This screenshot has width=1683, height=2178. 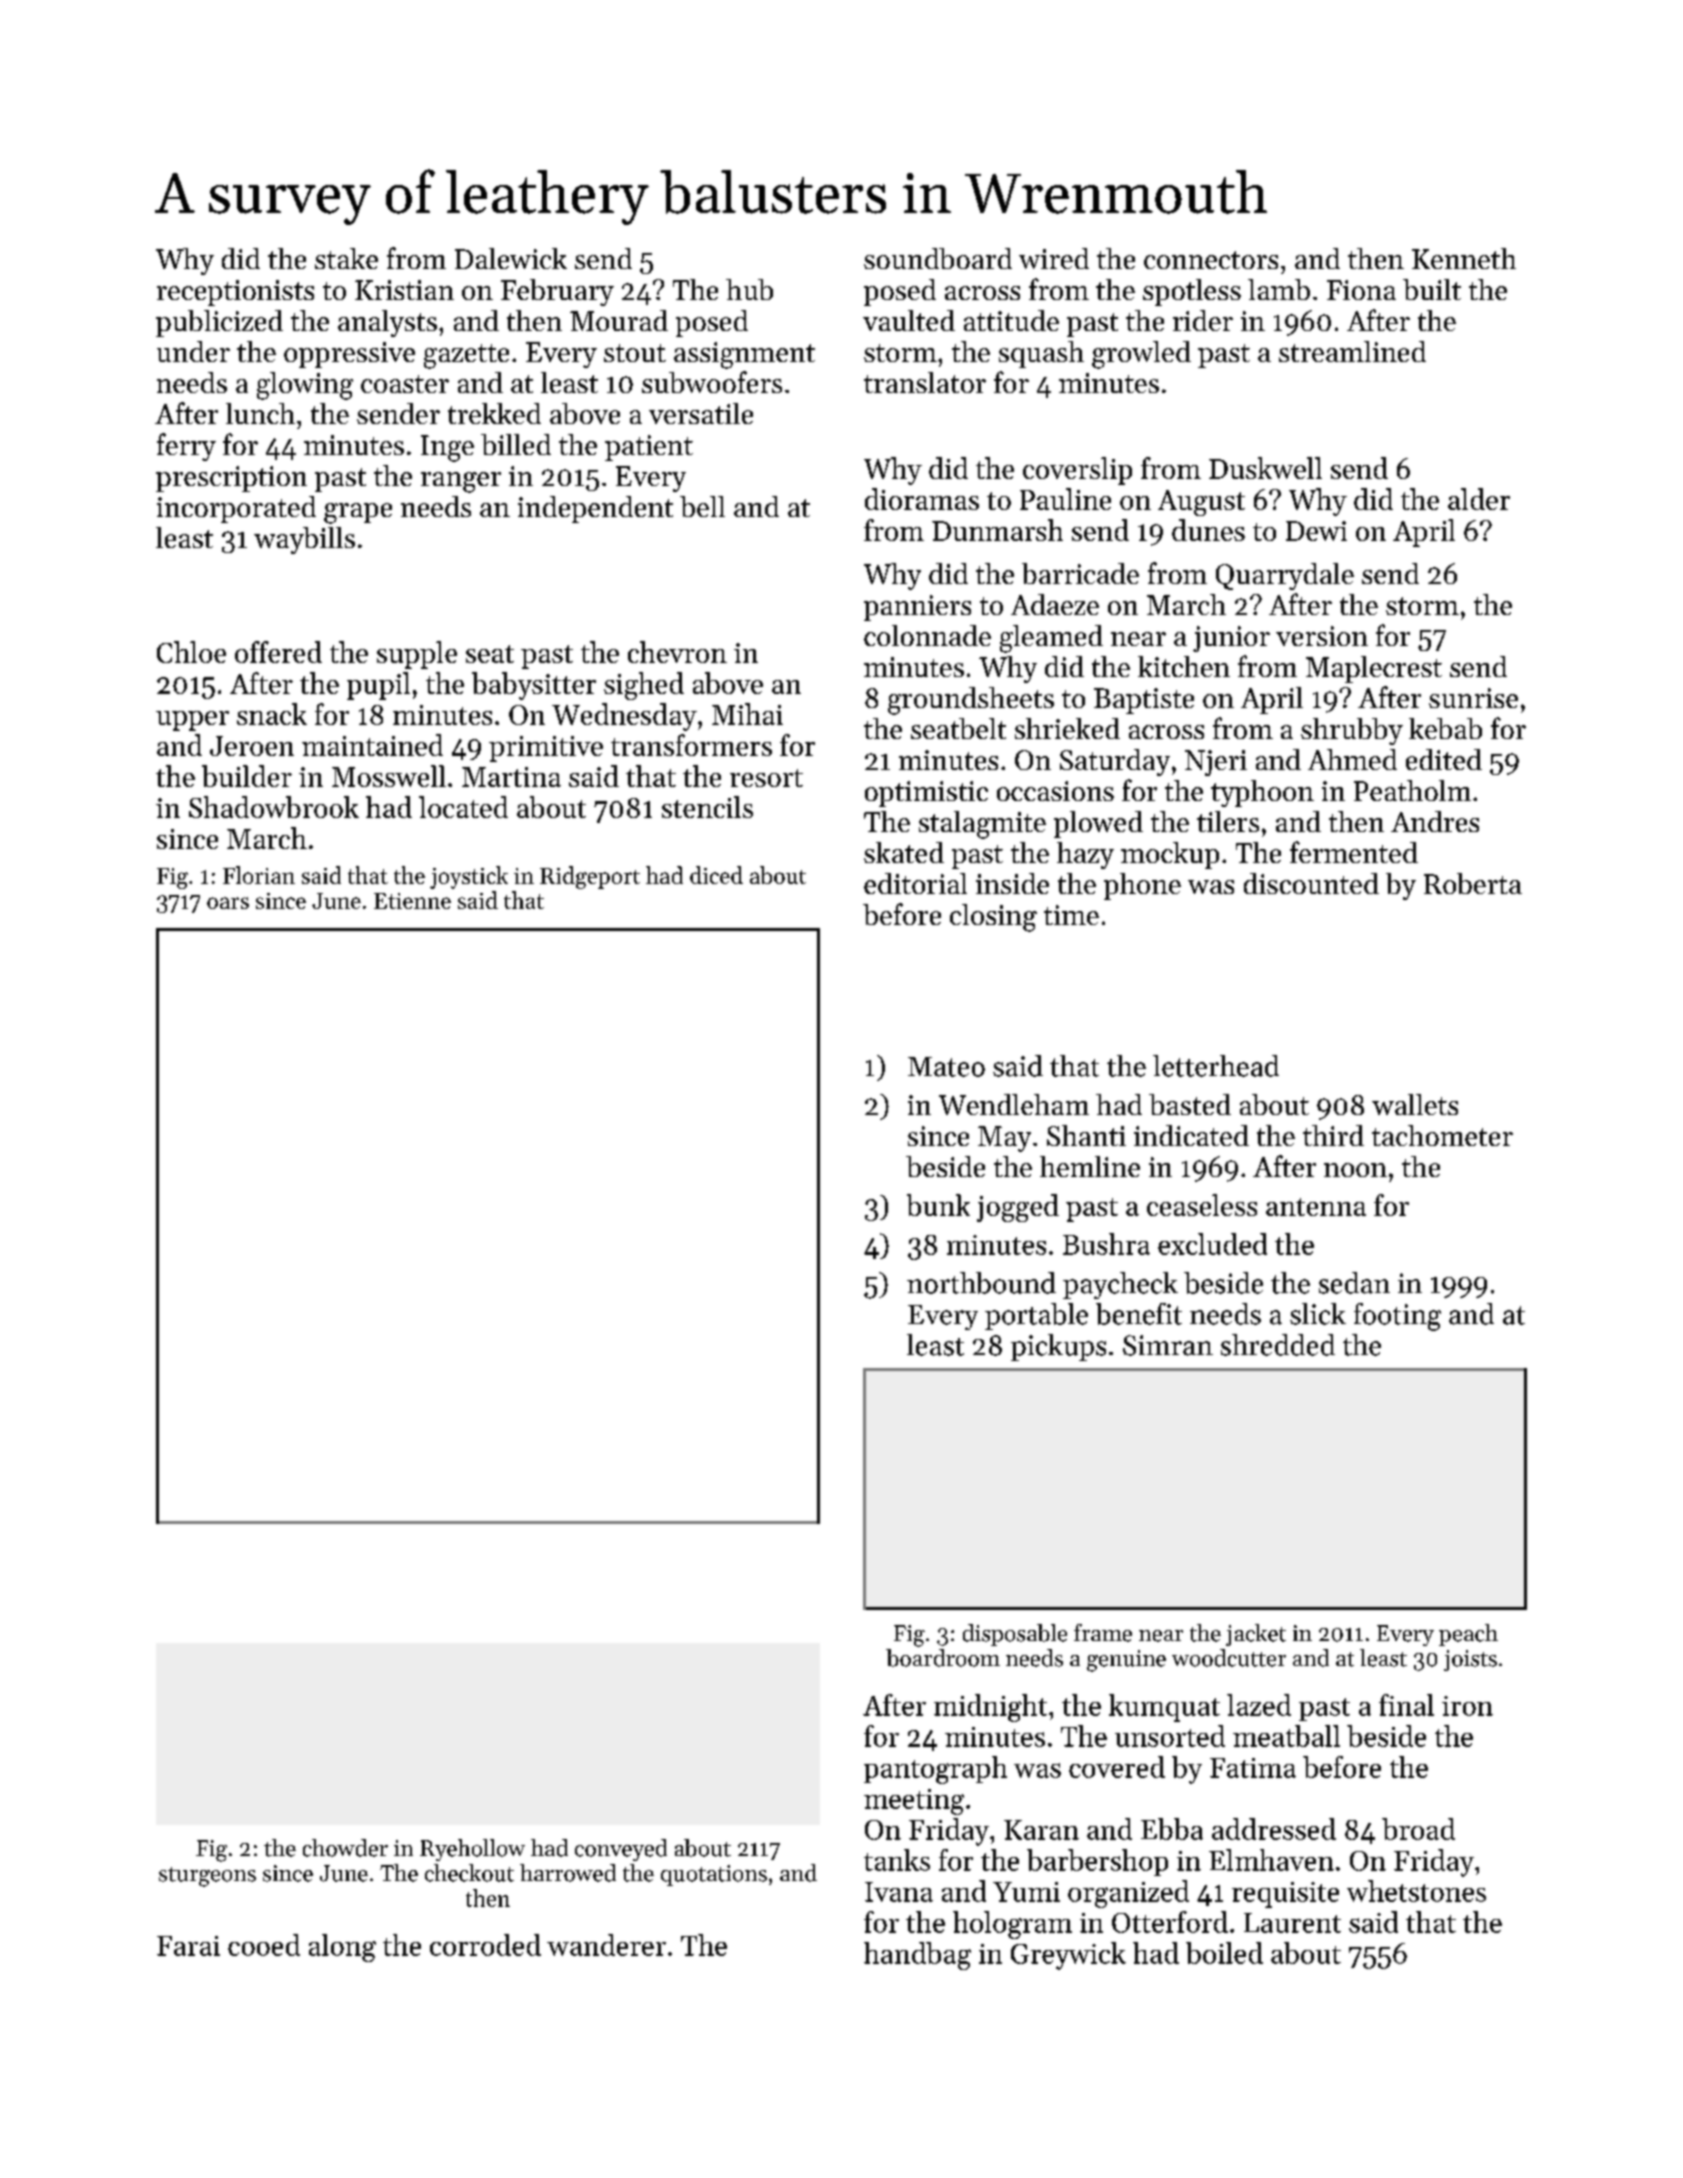 What do you see at coordinates (304, 540) in the screenshot?
I see `waybills` at bounding box center [304, 540].
